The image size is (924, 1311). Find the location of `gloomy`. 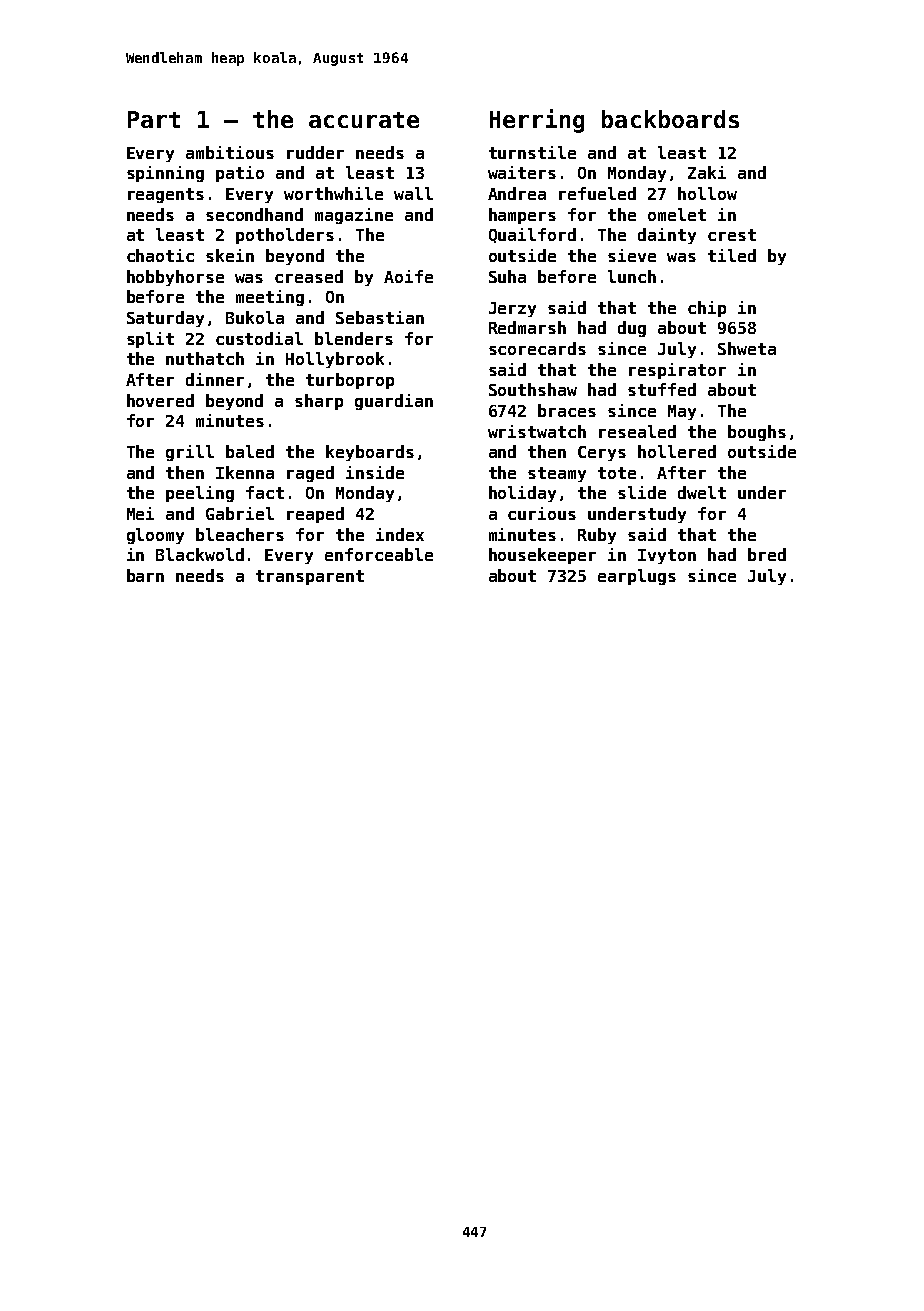

gloomy is located at coordinates (155, 536).
